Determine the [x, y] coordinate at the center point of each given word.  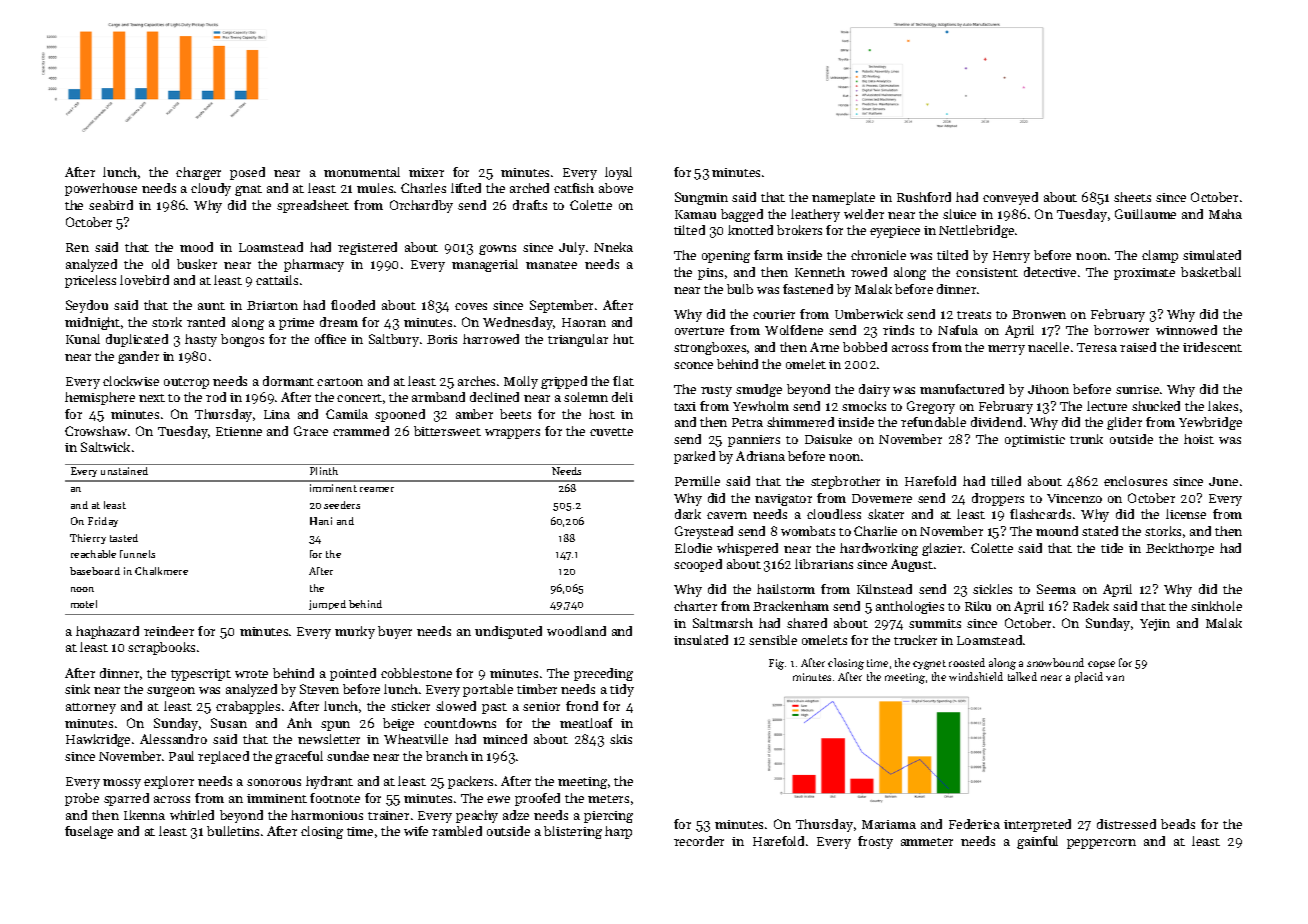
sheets [1132, 197]
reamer [377, 489]
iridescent [1212, 347]
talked [1022, 676]
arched [529, 188]
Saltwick [105, 447]
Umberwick [869, 314]
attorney [91, 708]
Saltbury [394, 340]
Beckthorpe [1180, 549]
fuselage [89, 832]
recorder [699, 841]
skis [621, 739]
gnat [248, 190]
